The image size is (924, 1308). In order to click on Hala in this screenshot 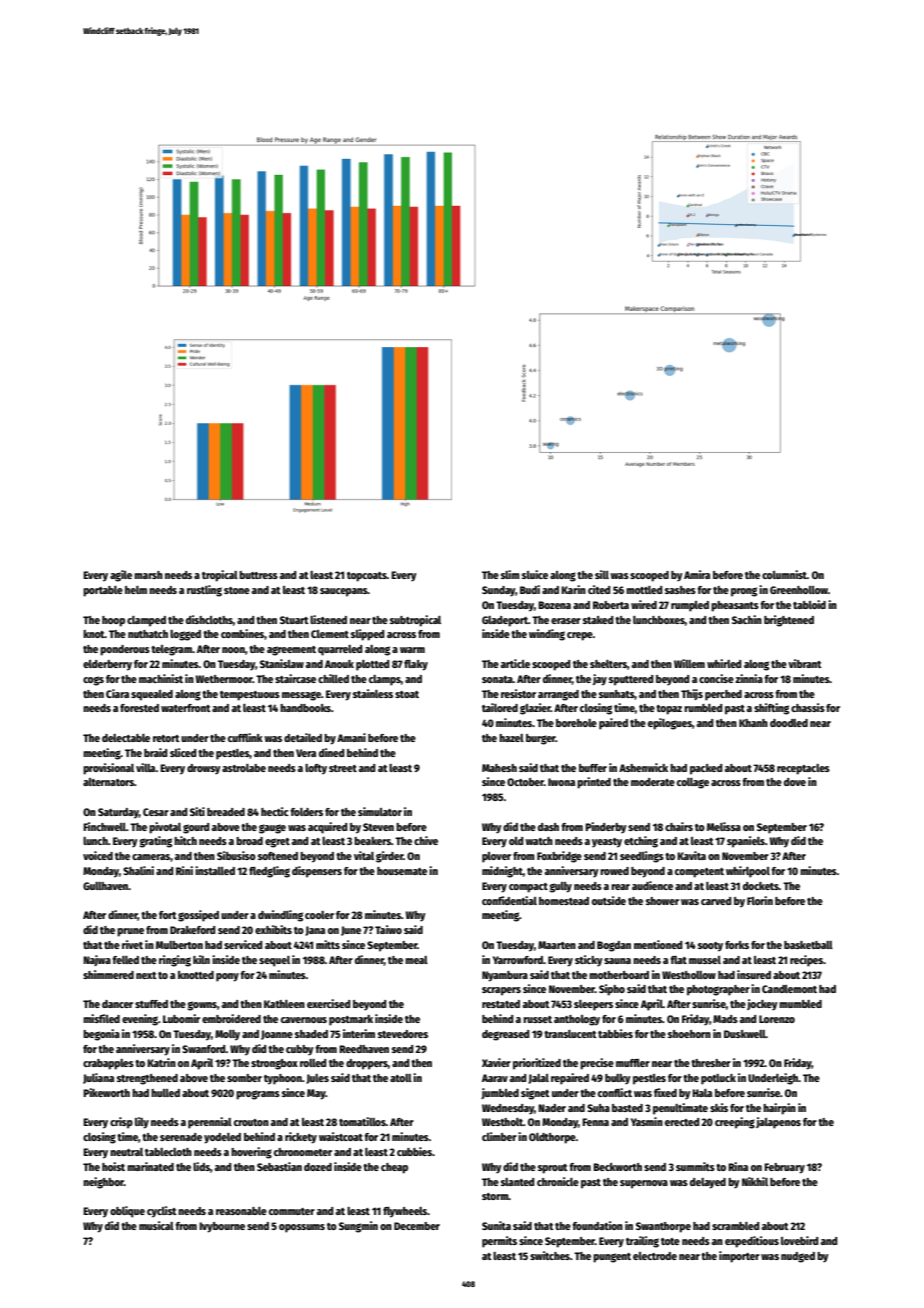, I will do `click(702, 1093)`.
